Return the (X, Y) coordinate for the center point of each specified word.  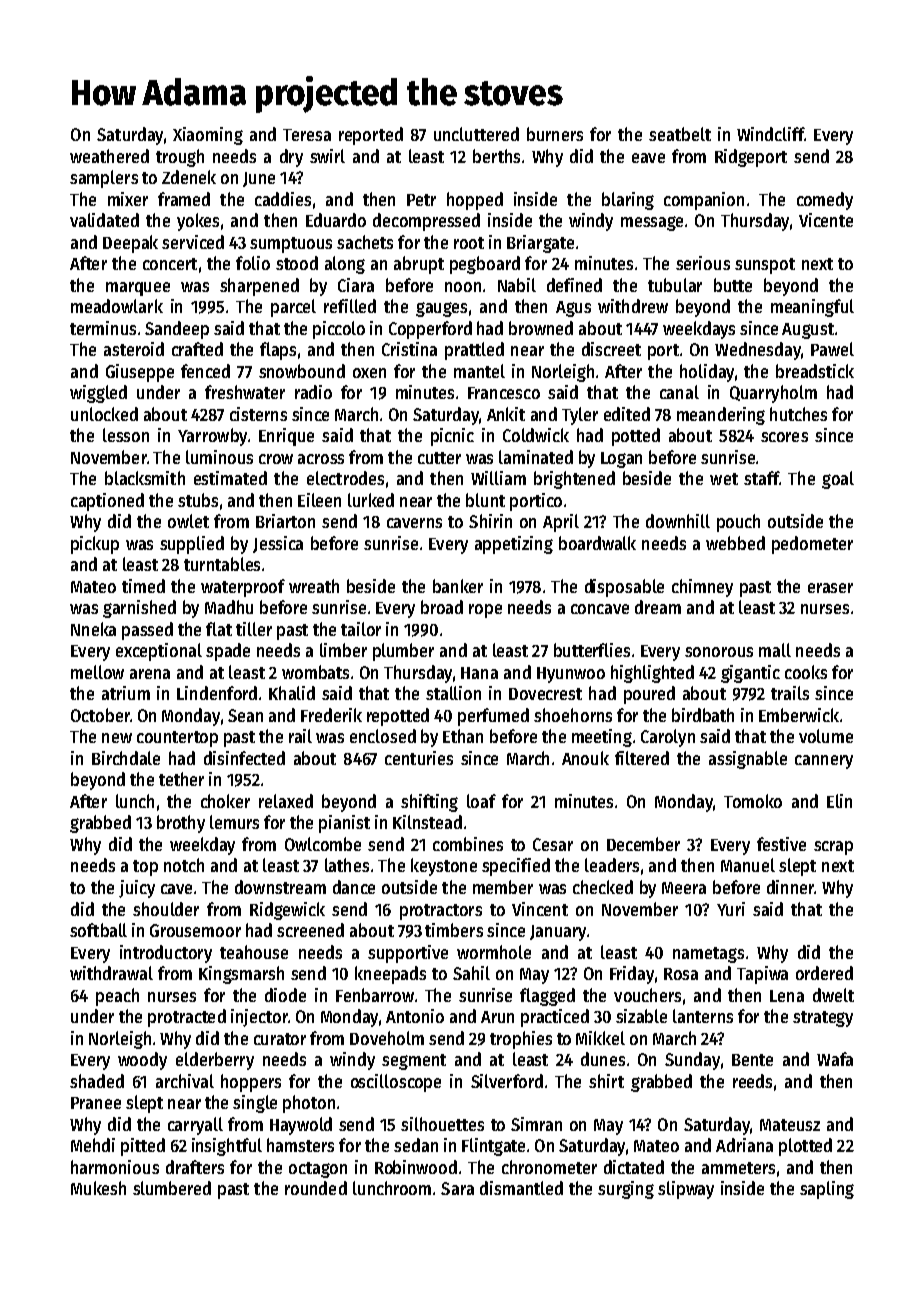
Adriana (744, 1145)
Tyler (580, 416)
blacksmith (145, 478)
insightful (227, 1147)
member (503, 887)
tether (181, 779)
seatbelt (680, 134)
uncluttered (476, 134)
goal (838, 480)
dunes (603, 1059)
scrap (833, 848)
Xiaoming (208, 136)
